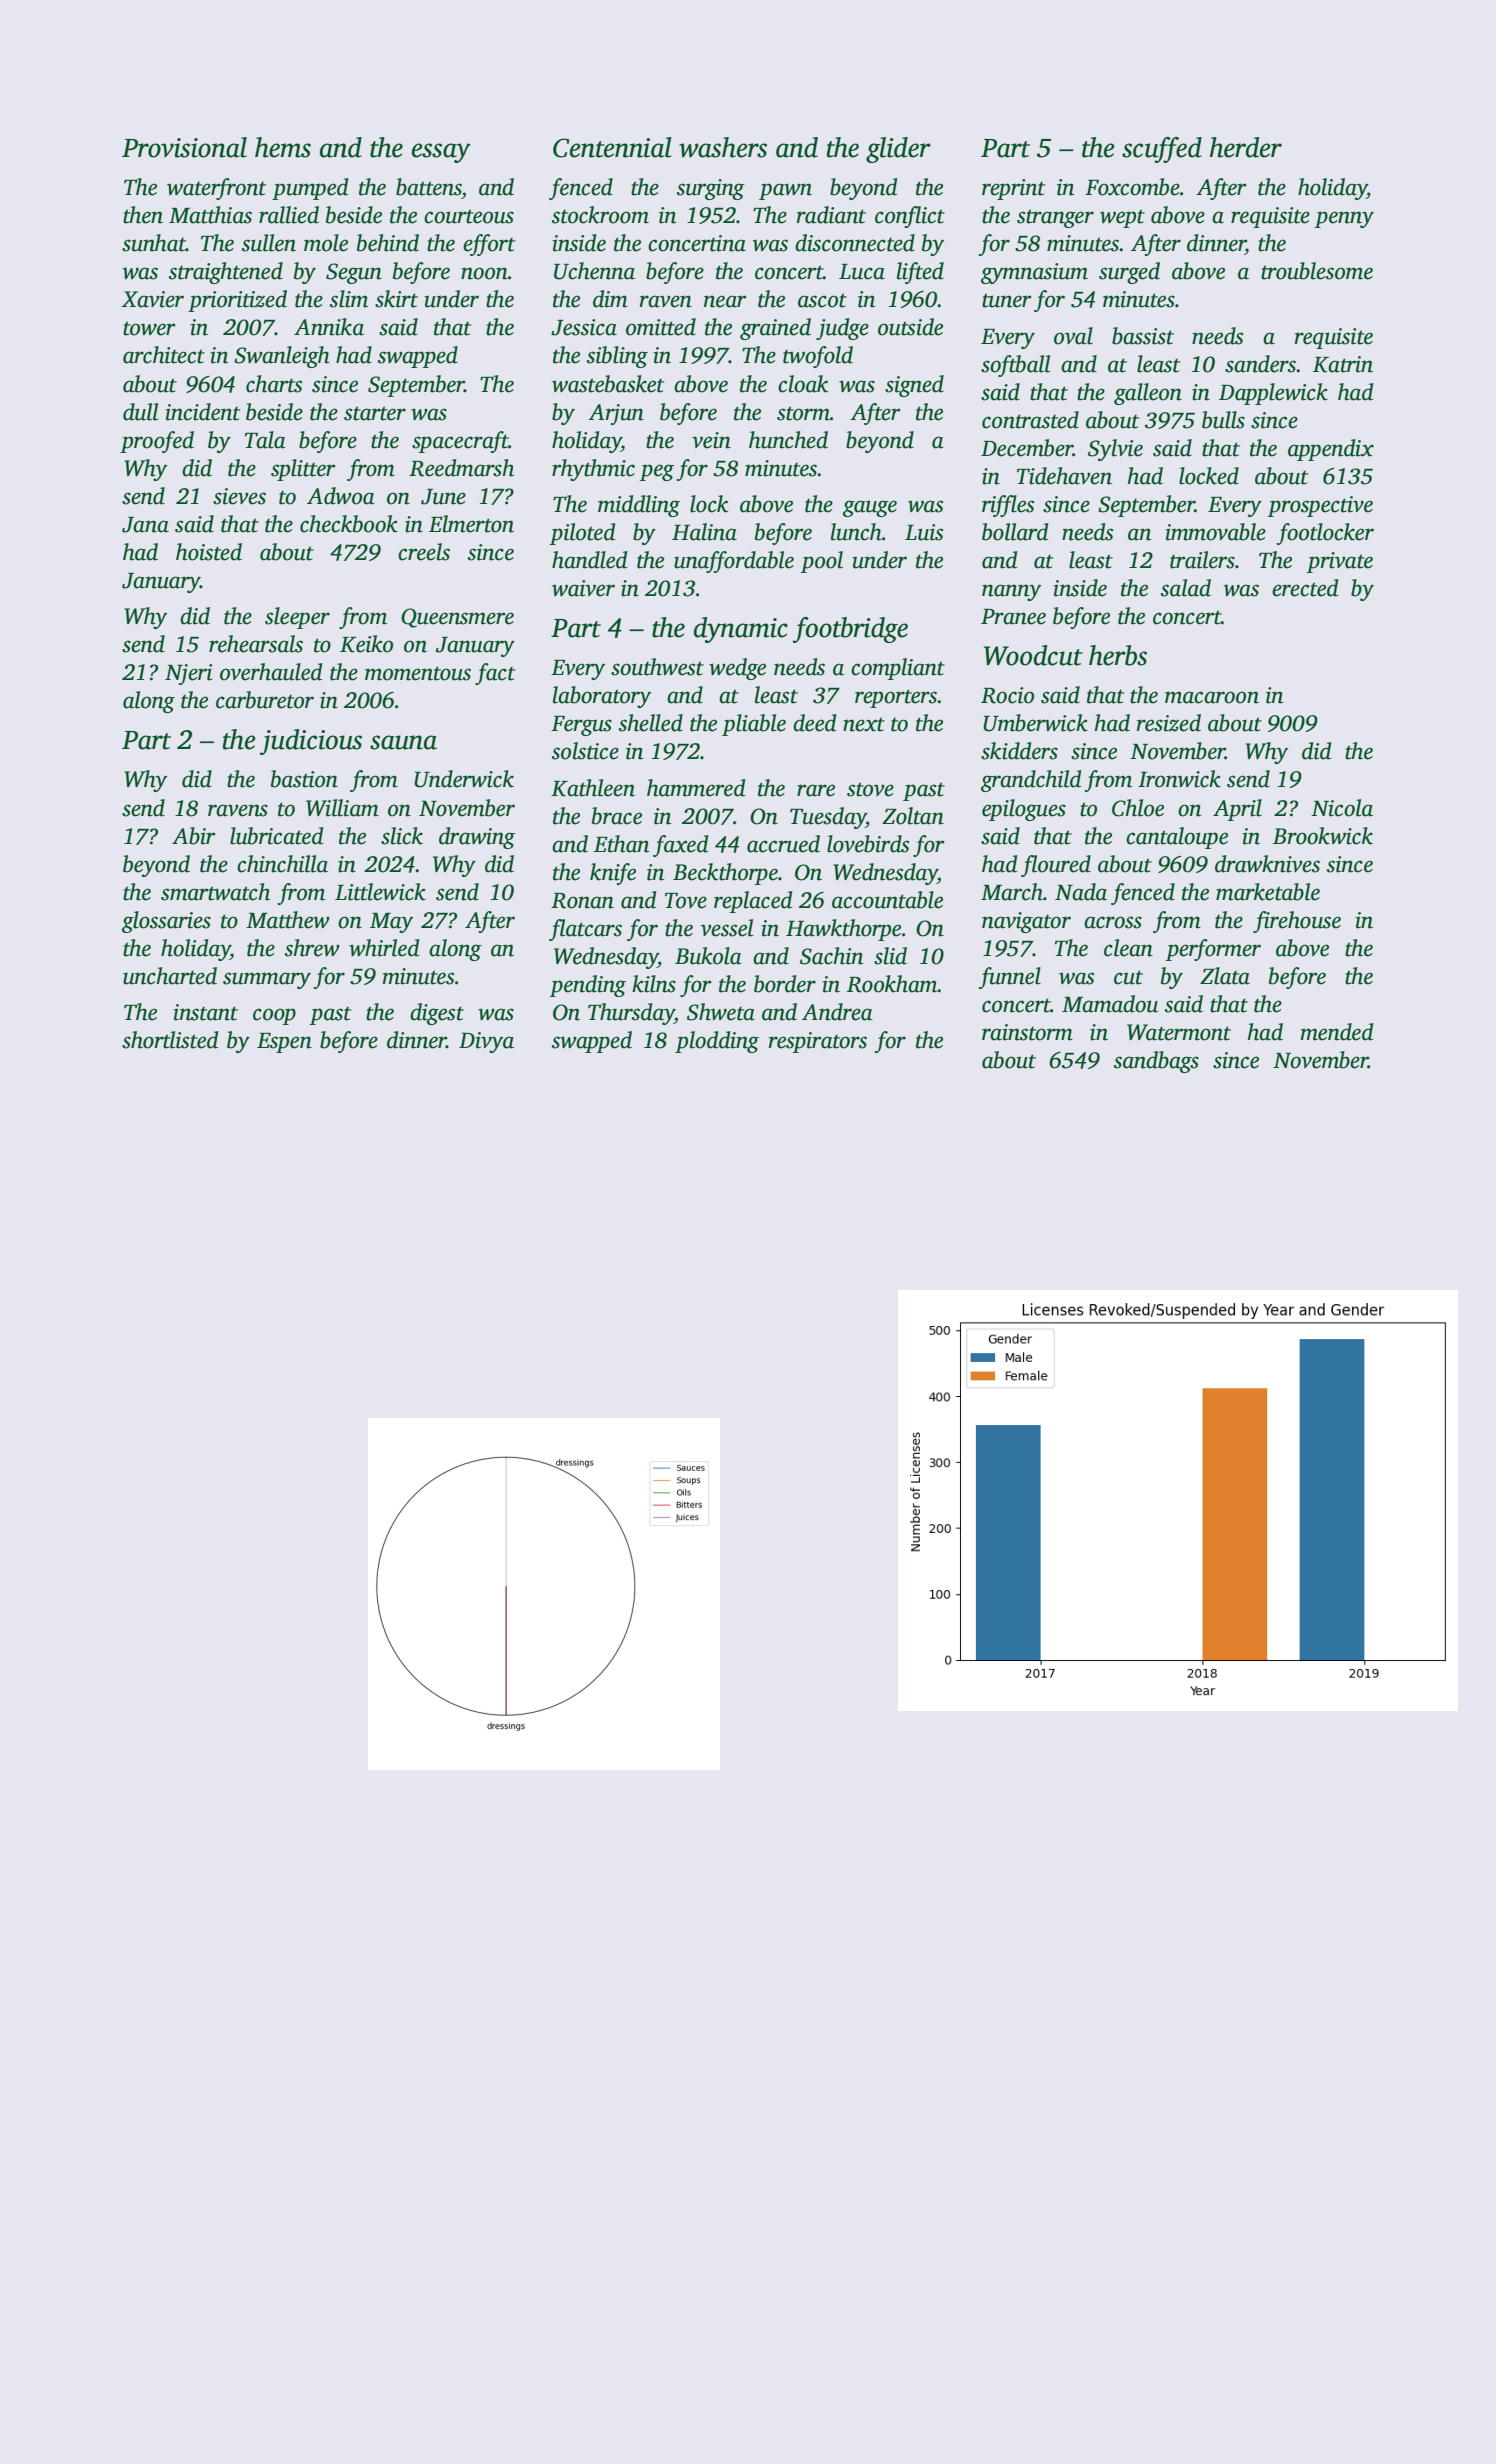 This screenshot has width=1496, height=2464. Describe the element at coordinates (1268, 892) in the screenshot. I see `marketable` at that location.
